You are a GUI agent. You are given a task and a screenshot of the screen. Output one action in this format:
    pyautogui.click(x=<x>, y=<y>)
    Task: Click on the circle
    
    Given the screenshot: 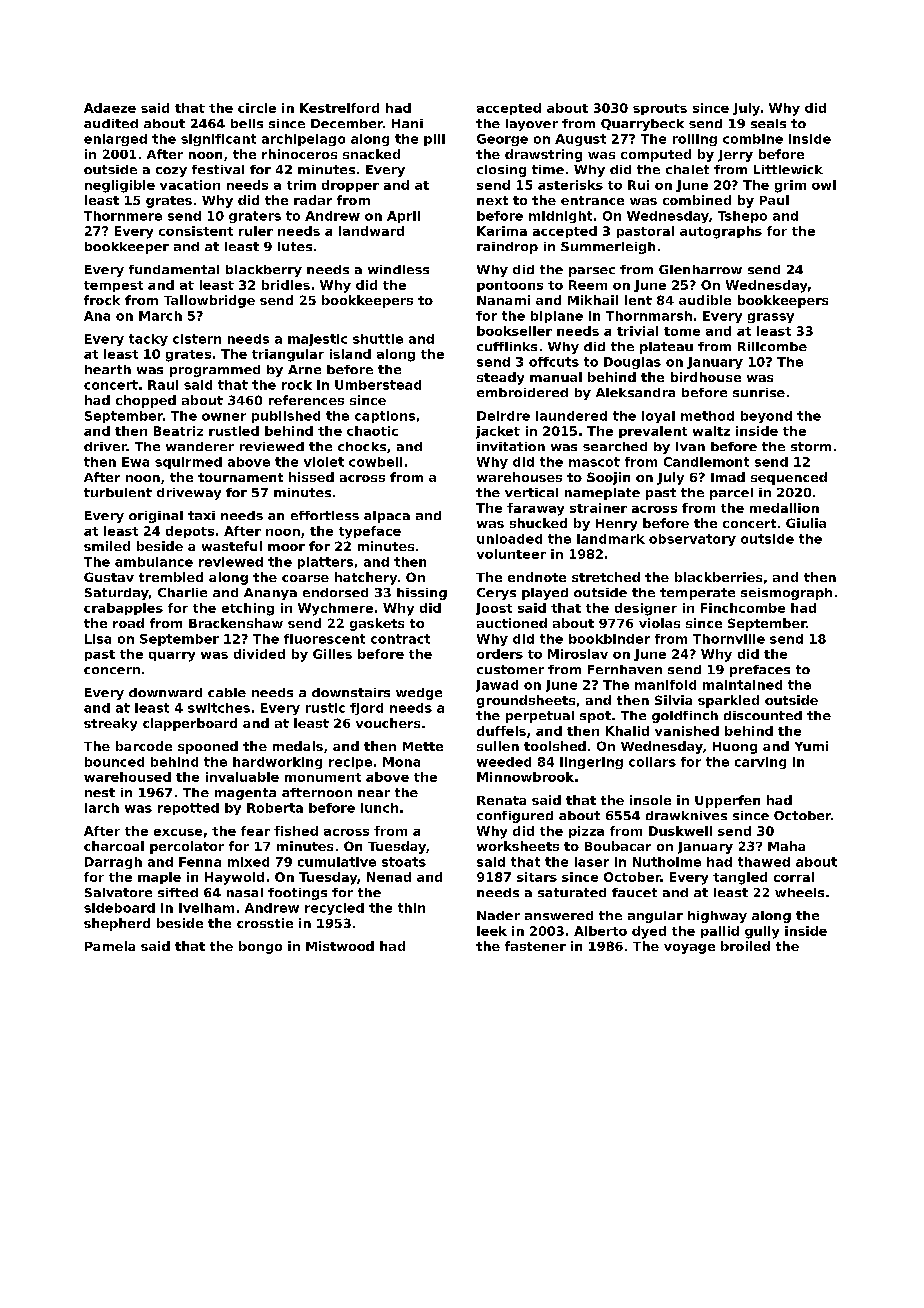 What is the action you would take?
    pyautogui.click(x=257, y=108)
